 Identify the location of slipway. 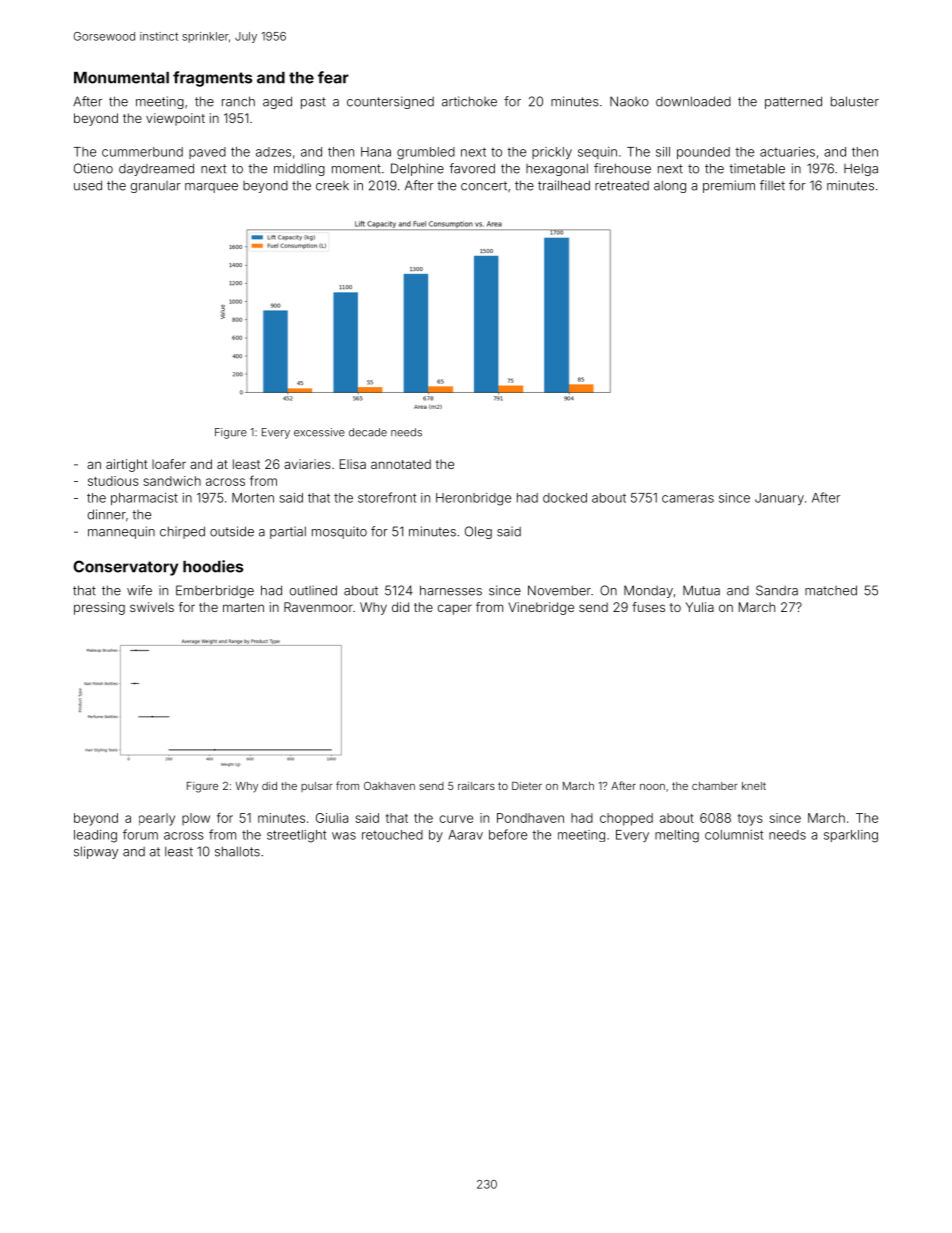
(96, 852).
